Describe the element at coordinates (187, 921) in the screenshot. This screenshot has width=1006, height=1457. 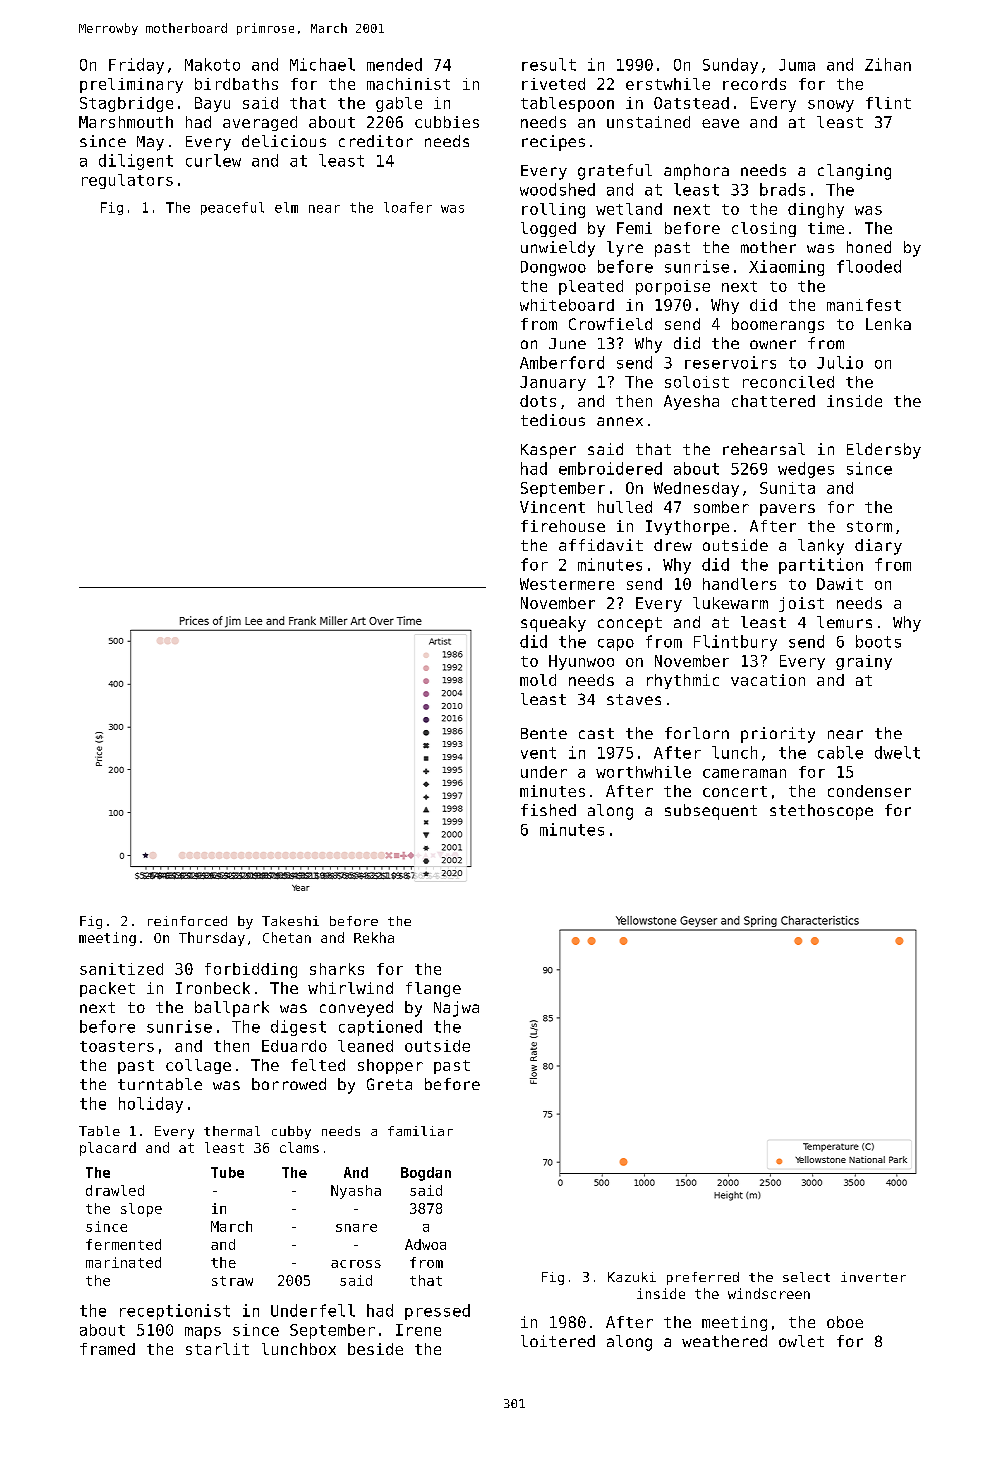
I see `reinforced` at that location.
